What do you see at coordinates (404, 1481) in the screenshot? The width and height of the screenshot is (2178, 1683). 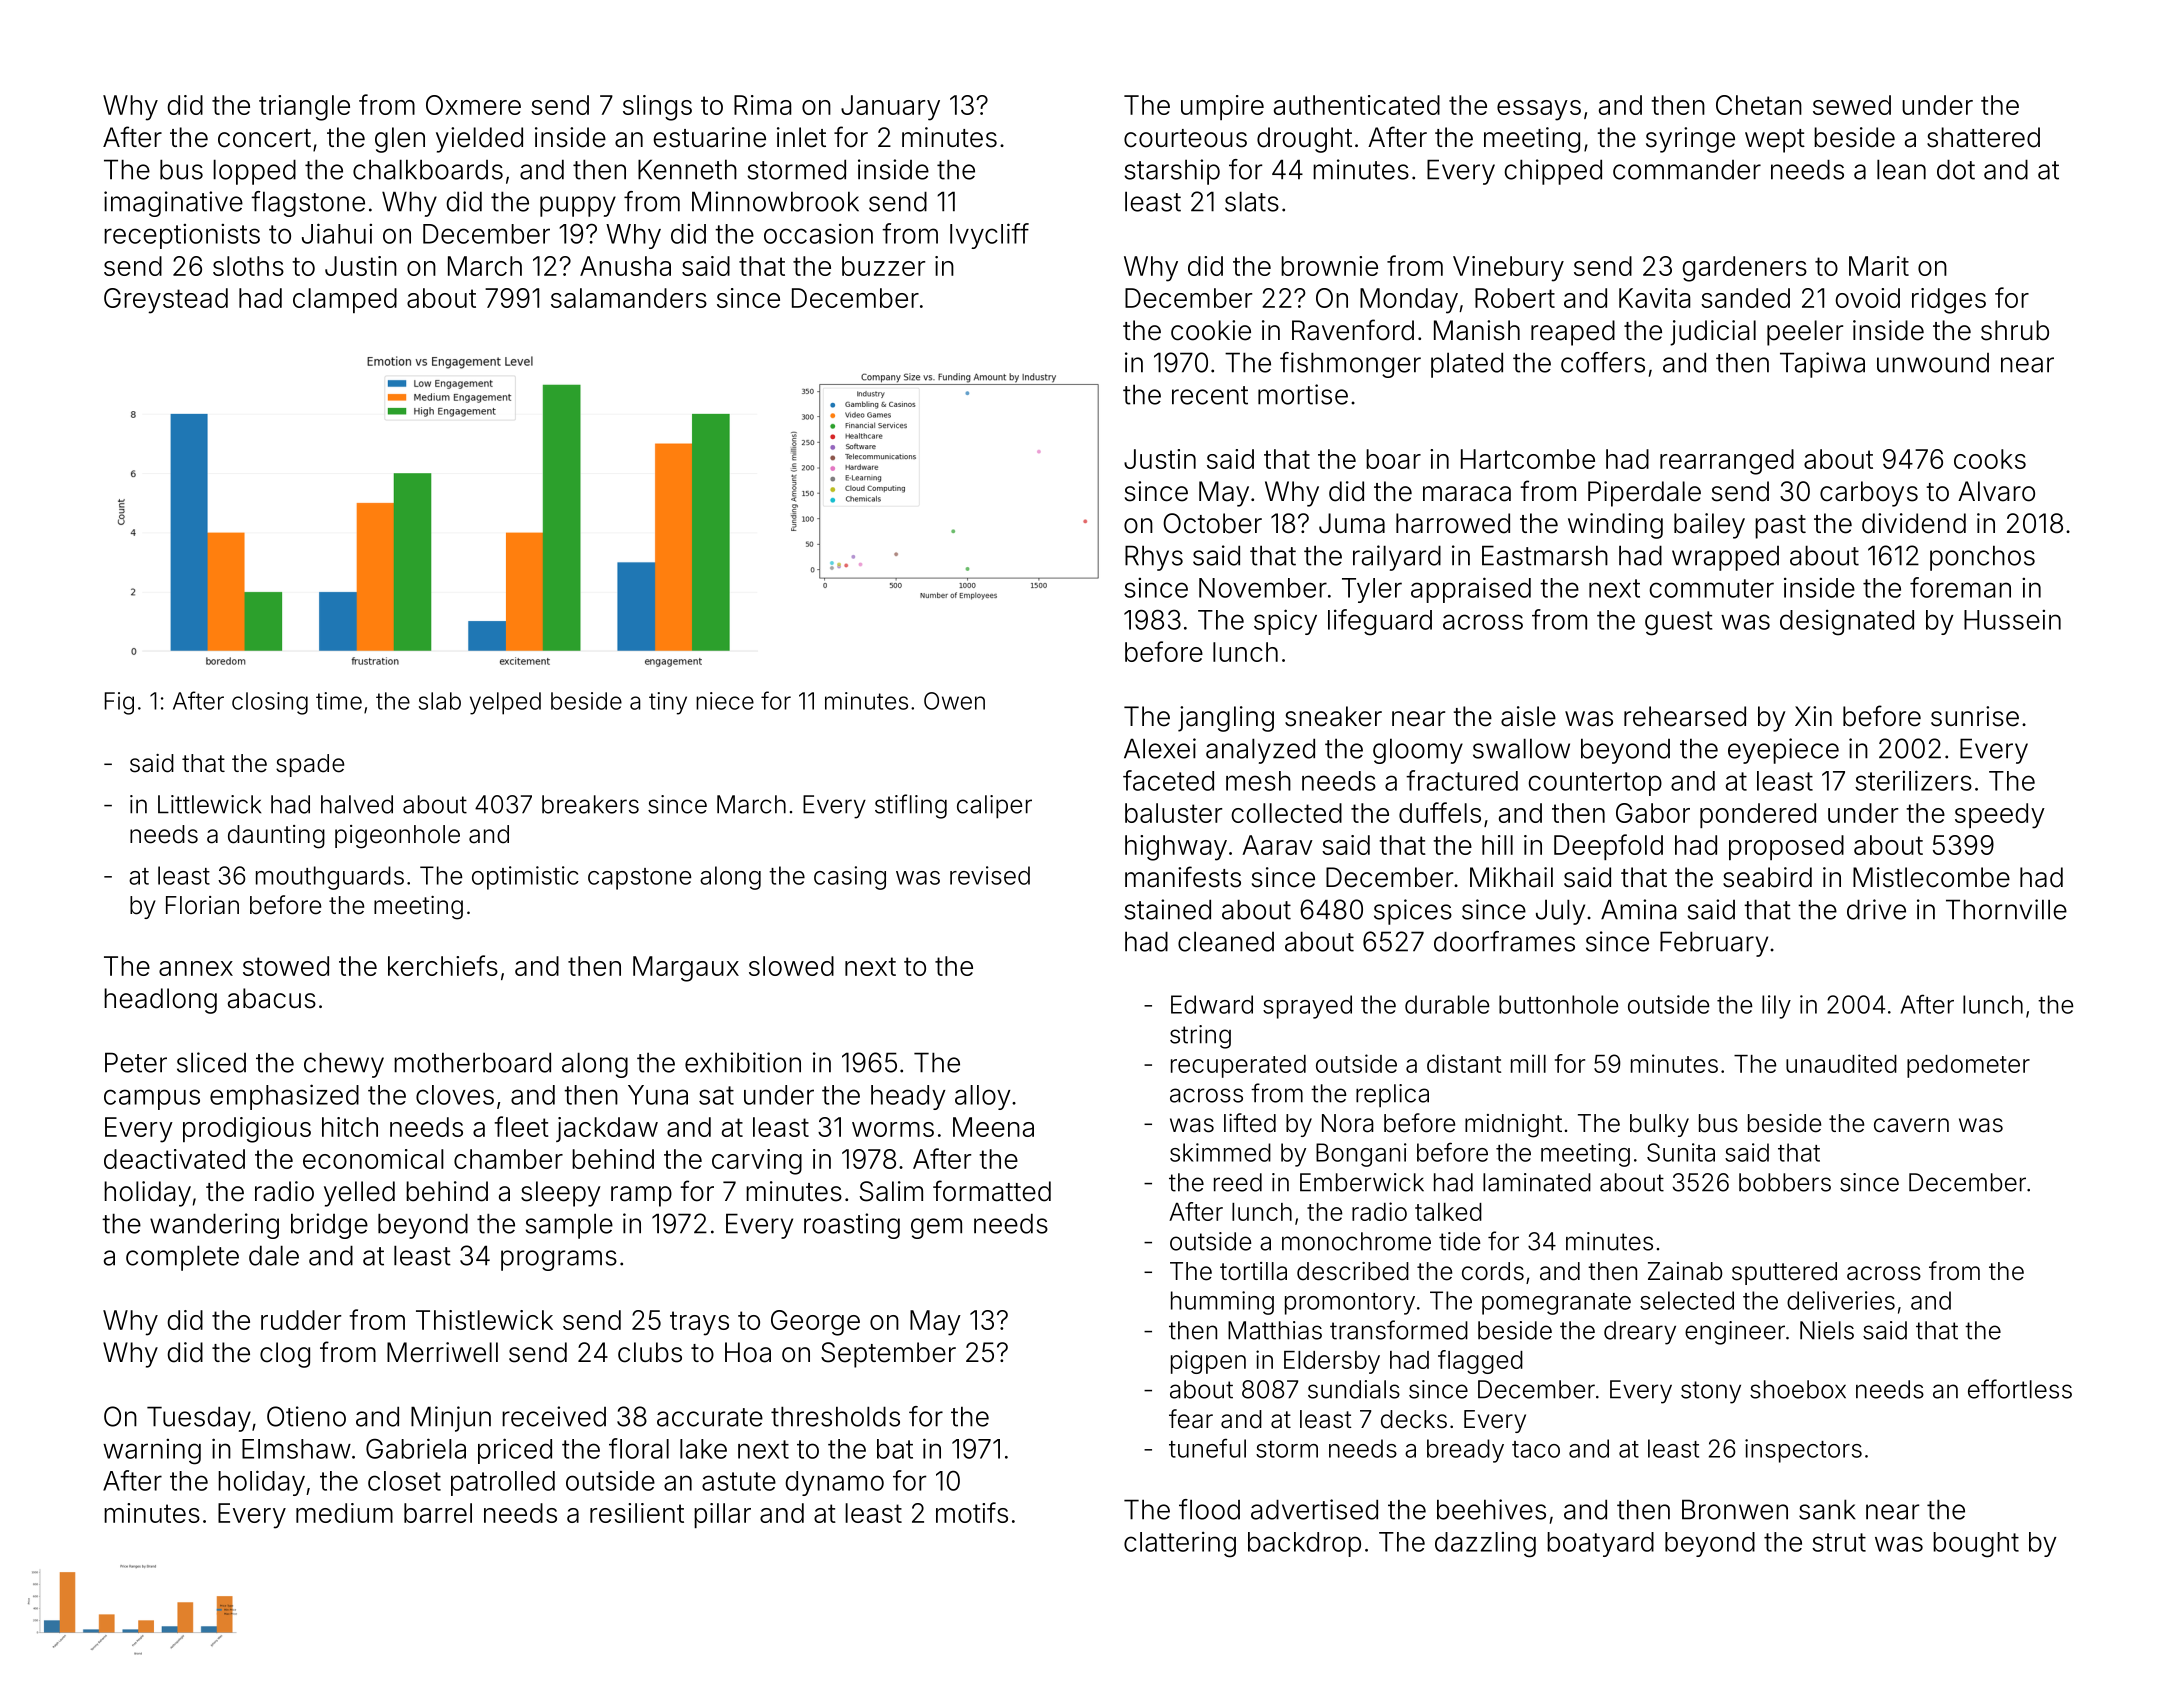 I see `closet` at bounding box center [404, 1481].
